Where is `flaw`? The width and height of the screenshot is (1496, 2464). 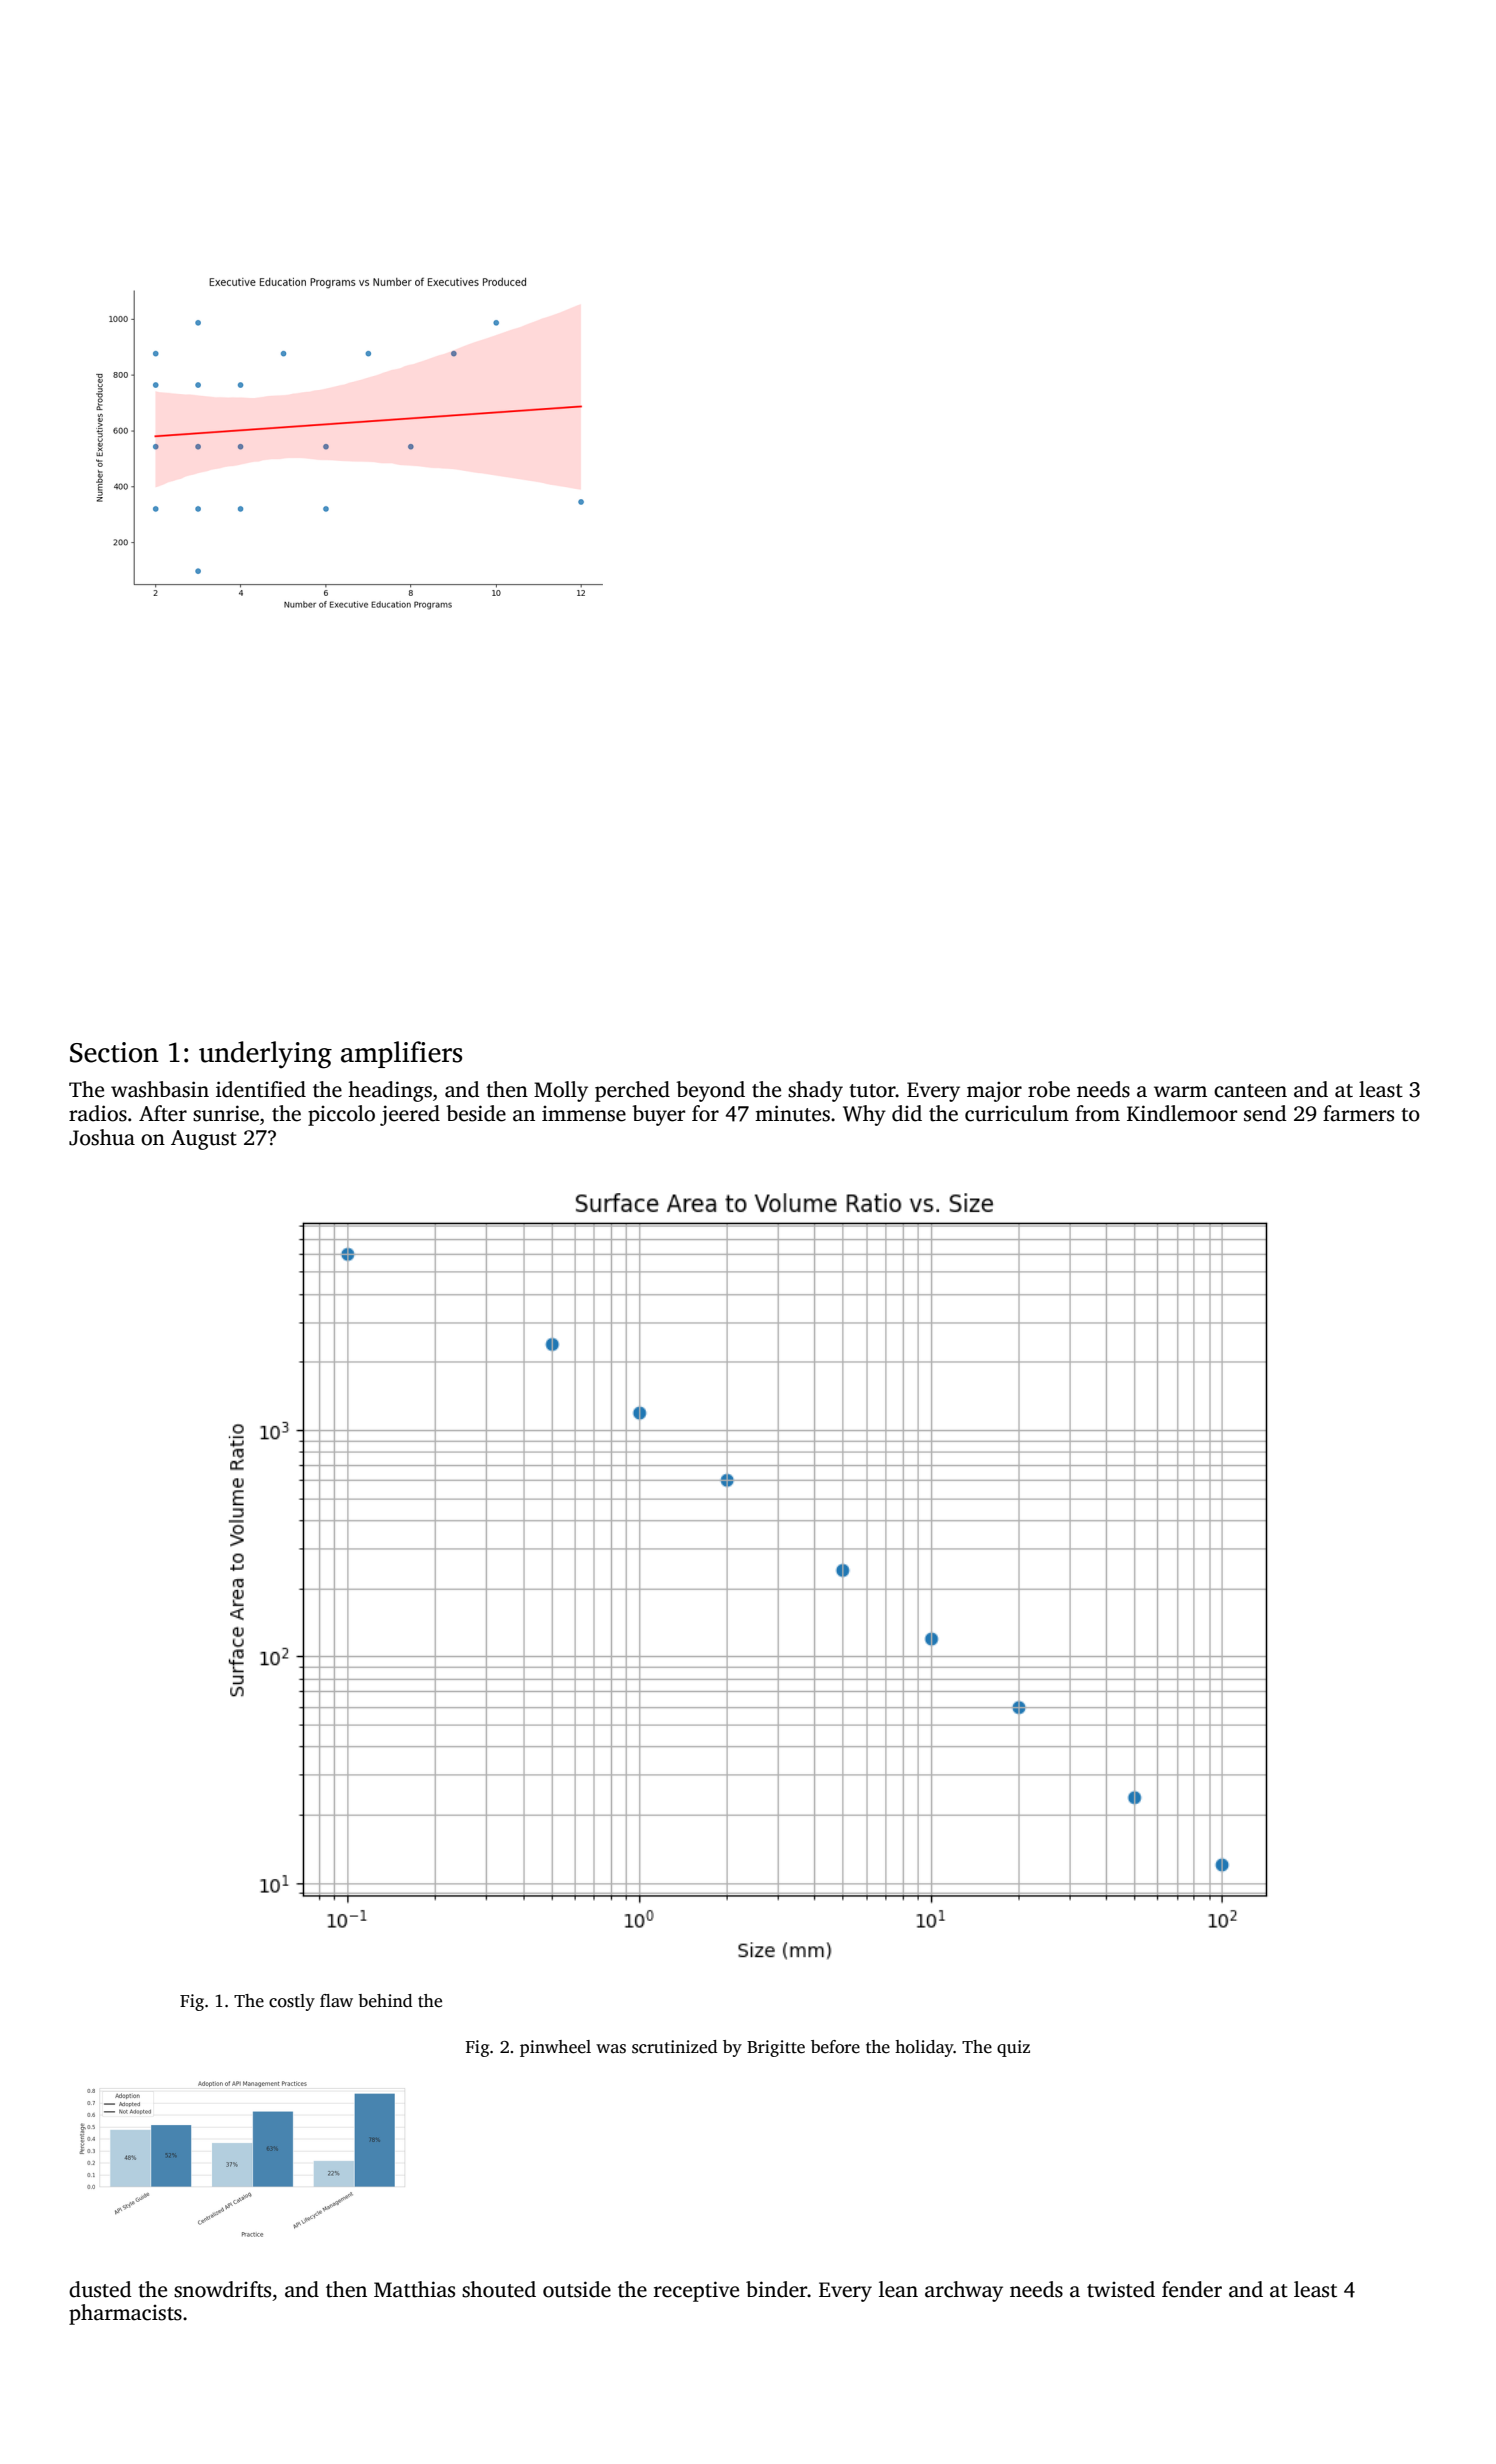
flaw is located at coordinates (336, 2000).
